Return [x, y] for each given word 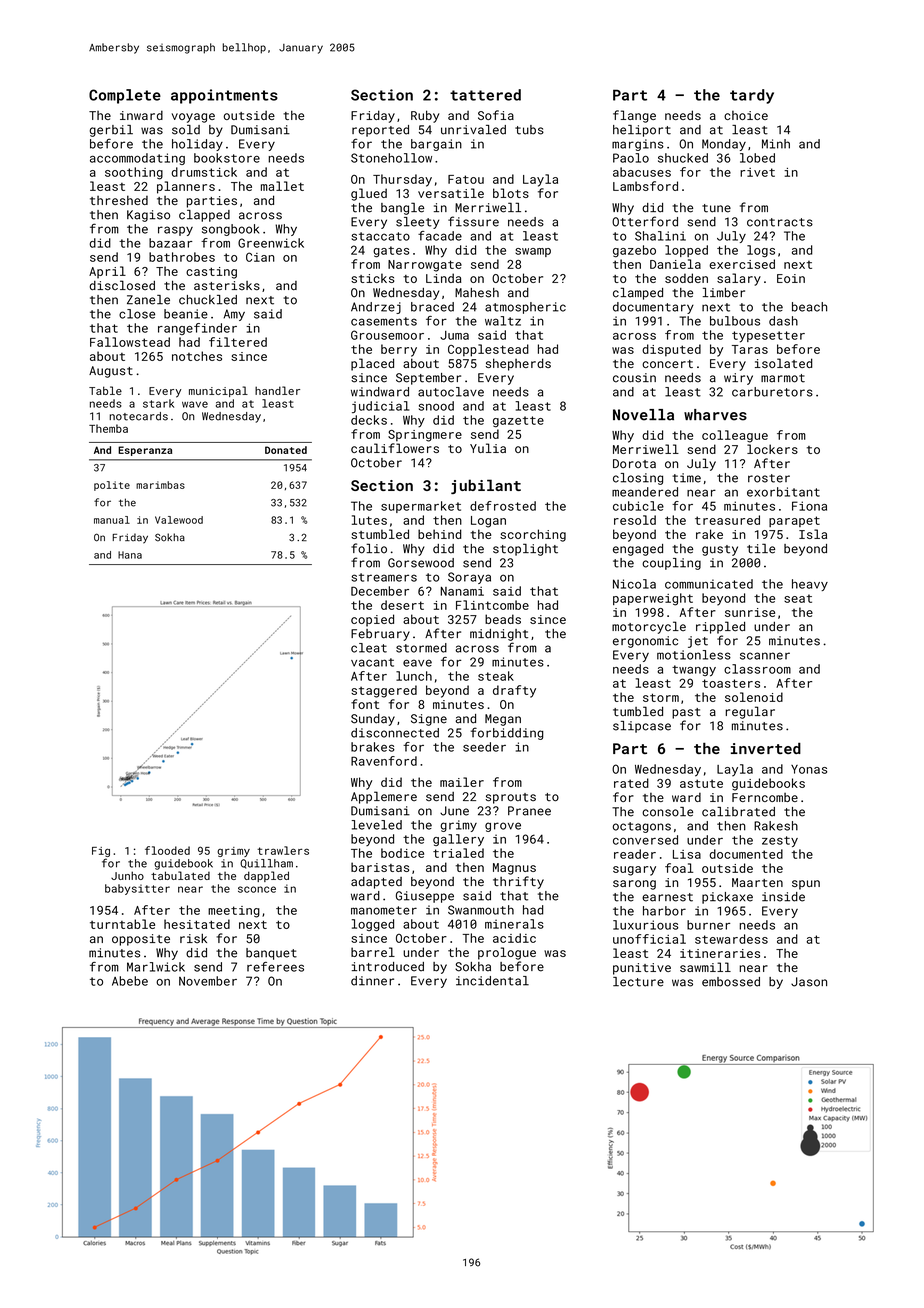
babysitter [137, 889]
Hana [130, 555]
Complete [125, 96]
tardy [752, 96]
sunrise [750, 612]
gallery [458, 840]
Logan [488, 522]
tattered [485, 95]
